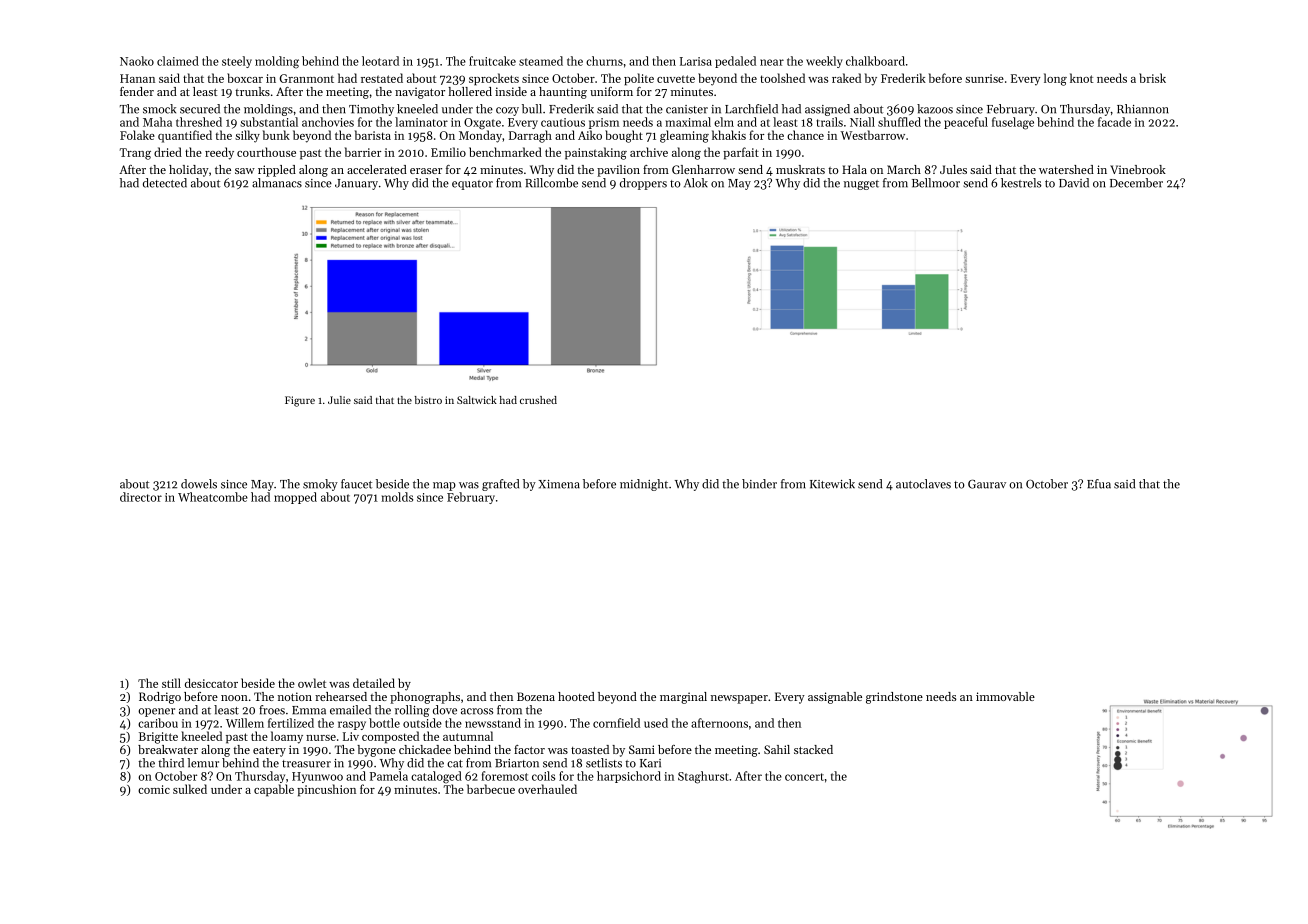  Describe the element at coordinates (759, 484) in the page. I see `binder` at that location.
